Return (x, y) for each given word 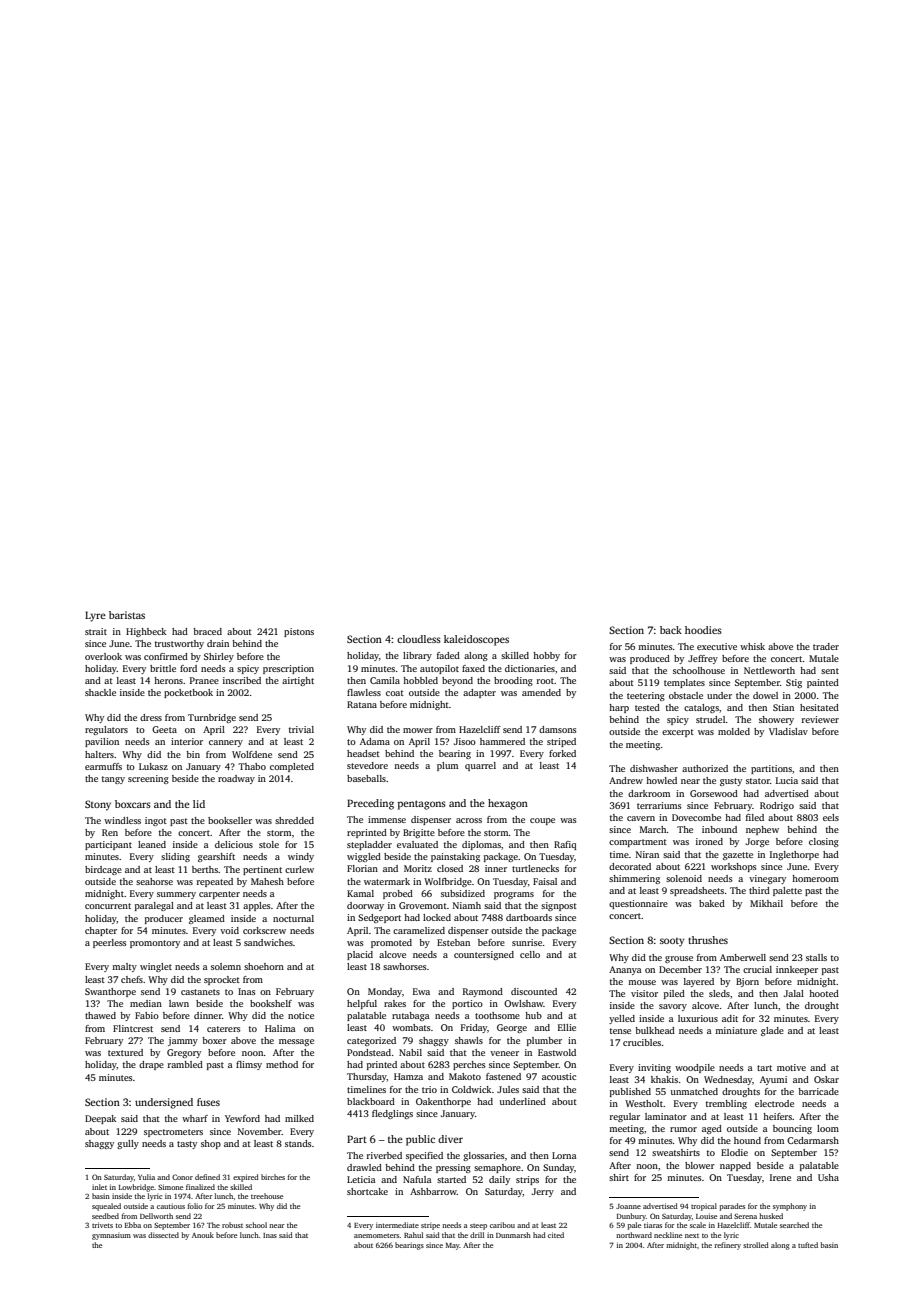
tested (647, 707)
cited (556, 1235)
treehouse (267, 1196)
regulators (106, 730)
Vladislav (788, 731)
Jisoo (465, 741)
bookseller (230, 820)
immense (387, 819)
